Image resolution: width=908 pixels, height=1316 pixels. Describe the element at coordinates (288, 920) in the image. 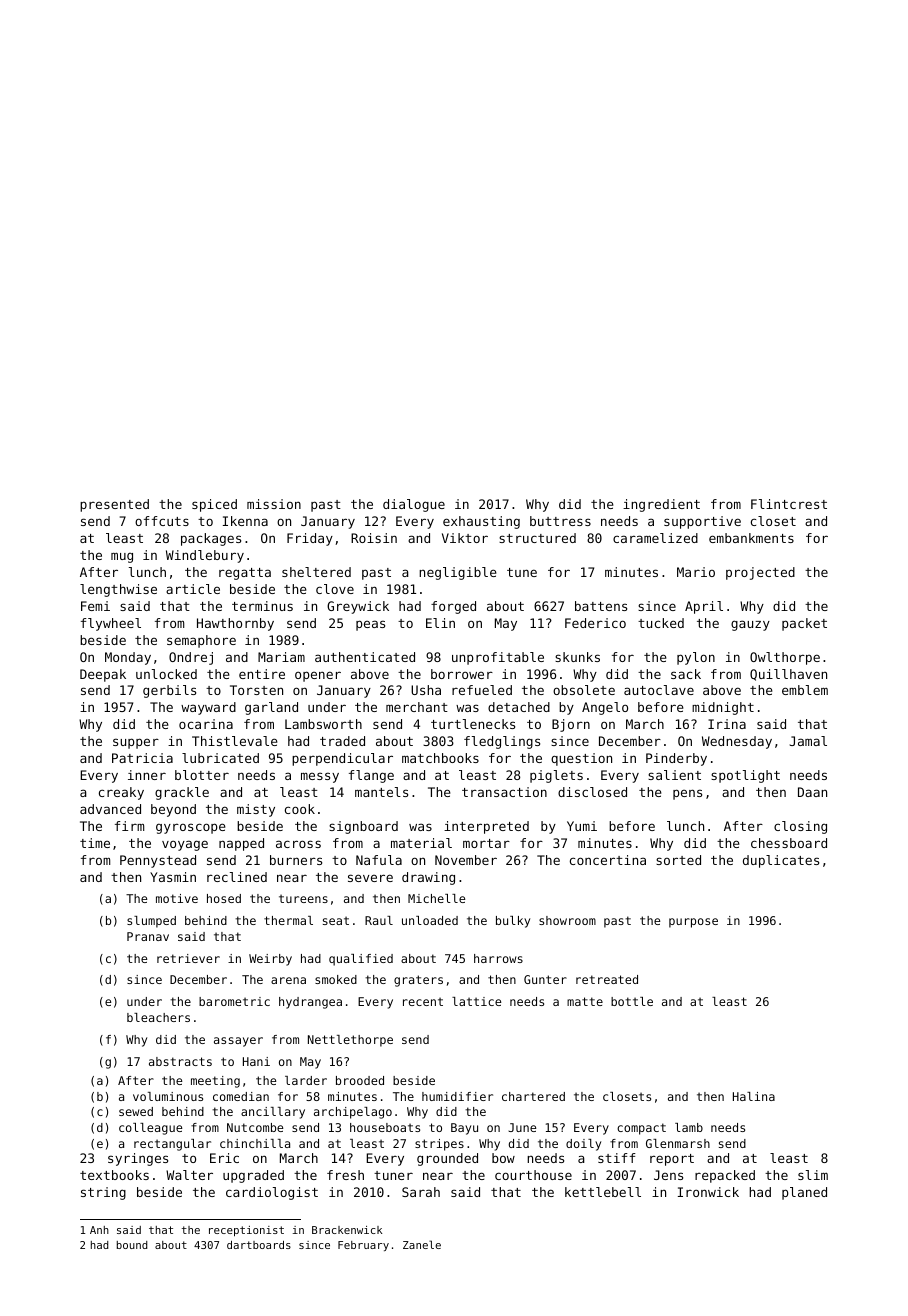

I see `thermal` at that location.
